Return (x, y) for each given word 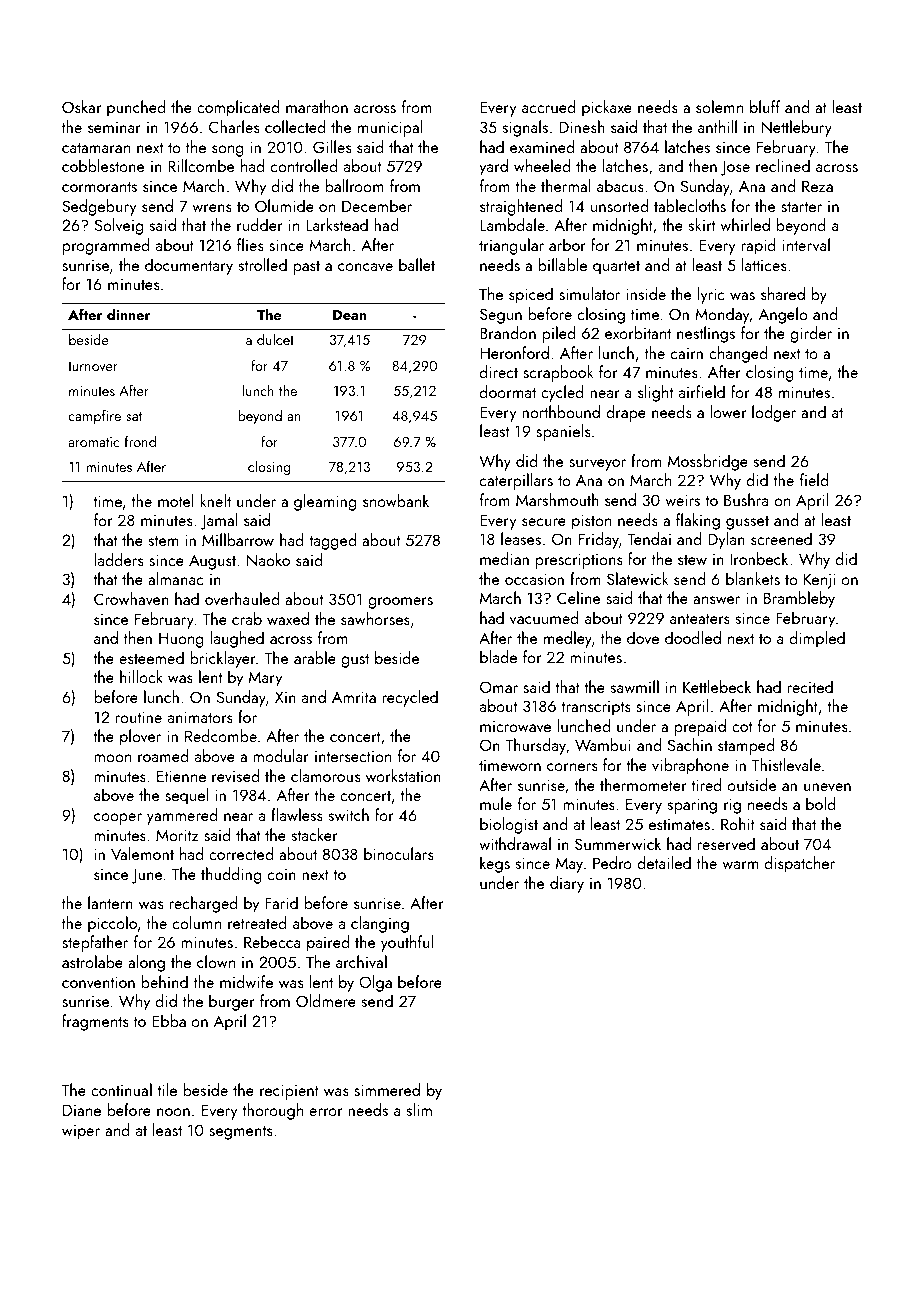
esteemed (151, 657)
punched (136, 108)
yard (493, 167)
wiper (81, 1132)
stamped (746, 746)
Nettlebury (796, 128)
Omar (499, 687)
